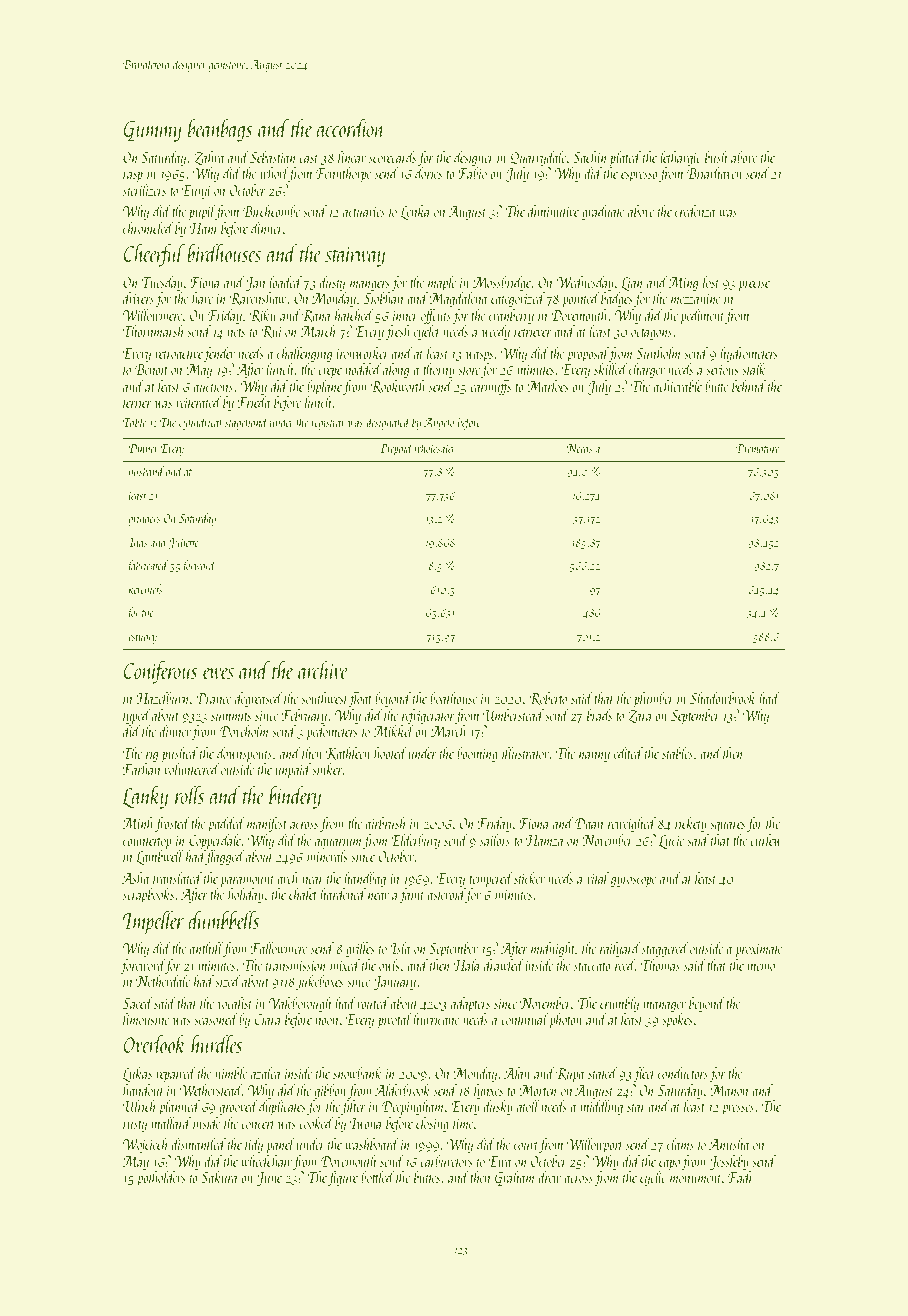  What do you see at coordinates (740, 1177) in the document?
I see `Fadi` at bounding box center [740, 1177].
